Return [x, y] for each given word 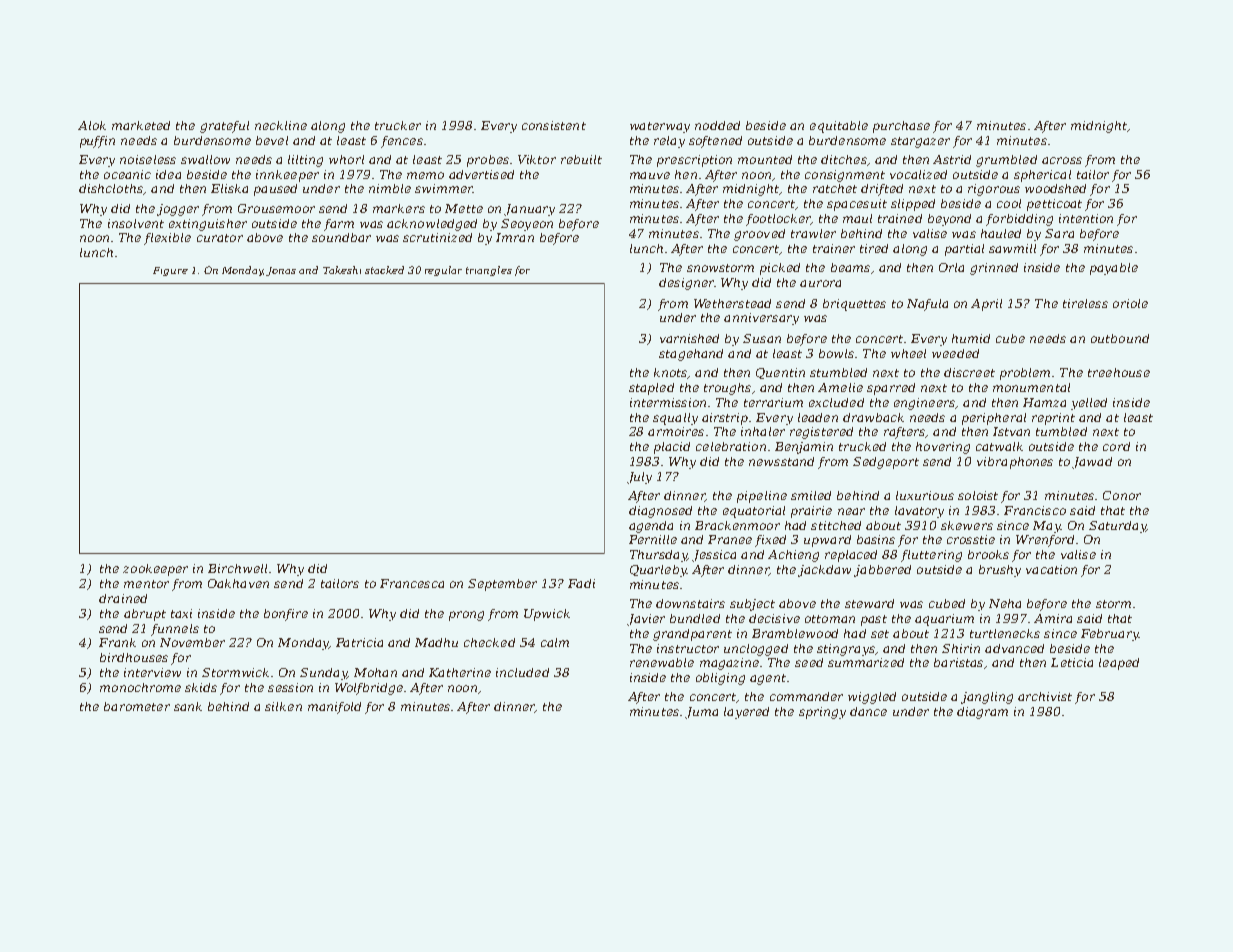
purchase [901, 127]
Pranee [730, 539]
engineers [924, 404]
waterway [660, 127]
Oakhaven [238, 583]
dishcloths [111, 188]
